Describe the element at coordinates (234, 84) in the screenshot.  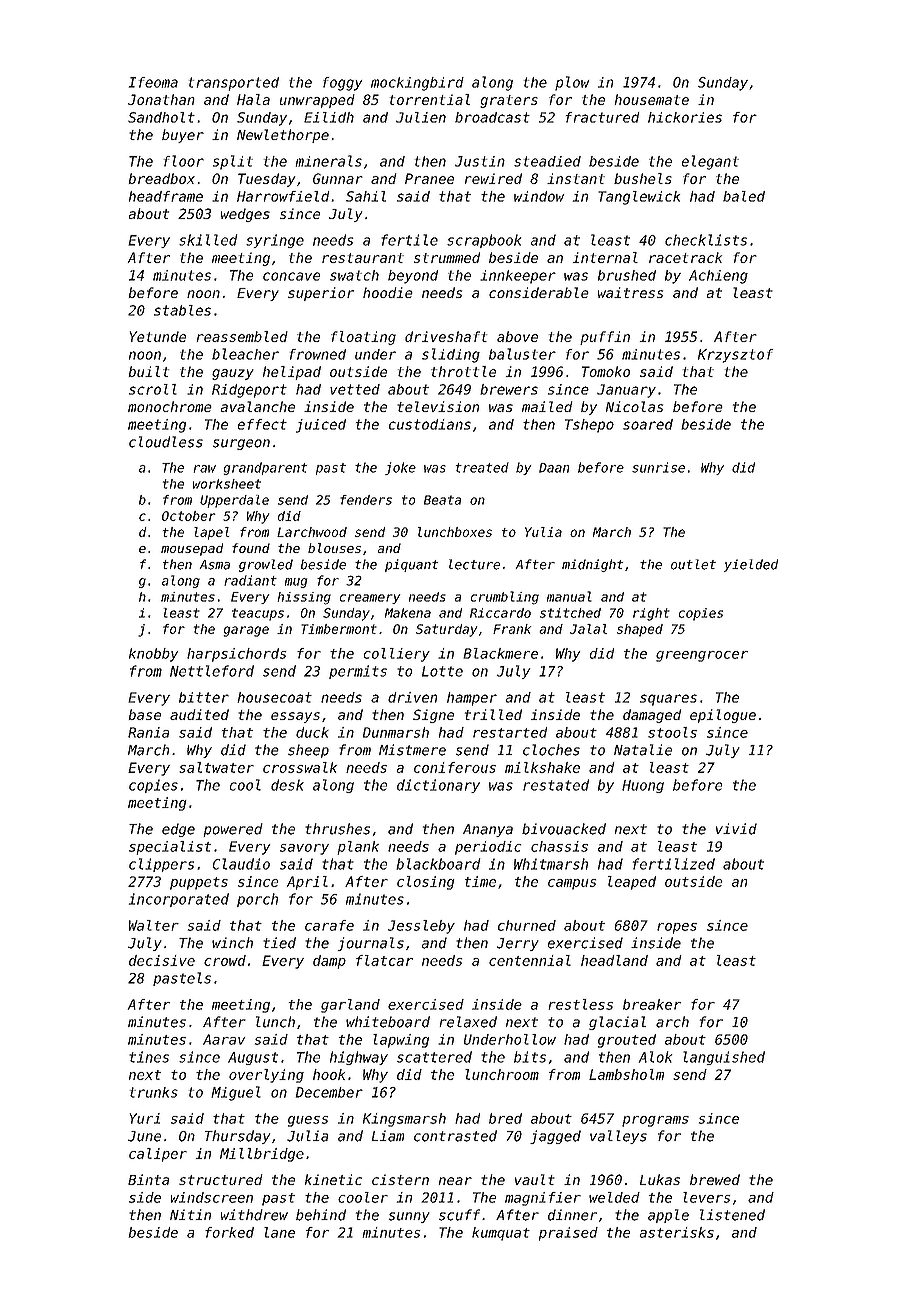
I see `transported` at that location.
